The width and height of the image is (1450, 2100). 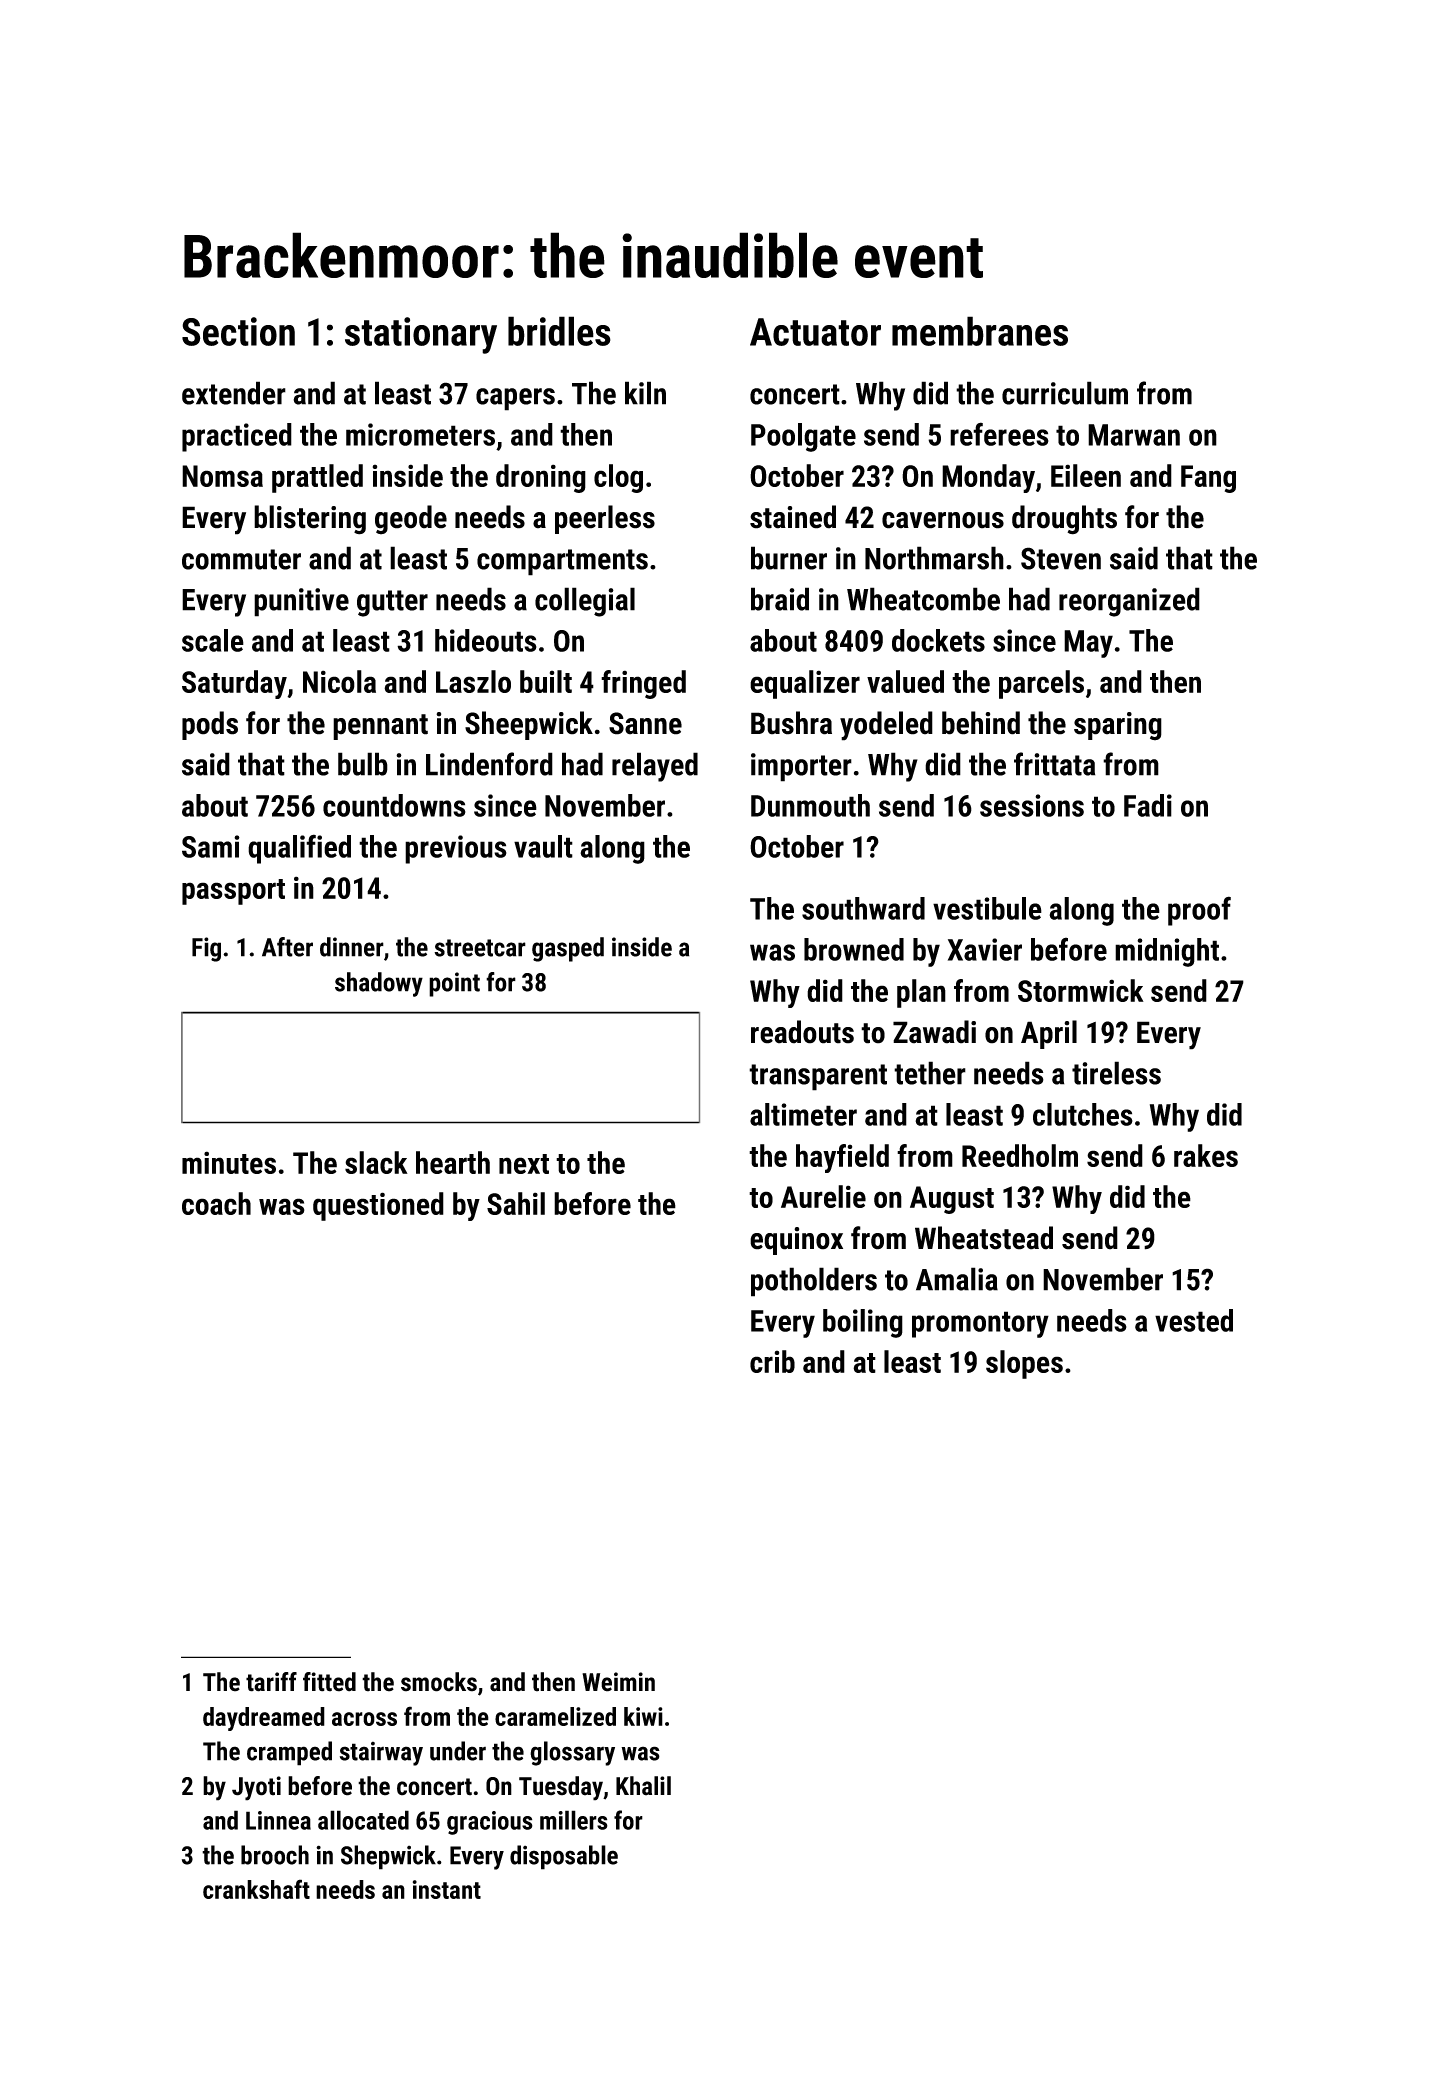 I want to click on kiwi, so click(x=643, y=1716).
